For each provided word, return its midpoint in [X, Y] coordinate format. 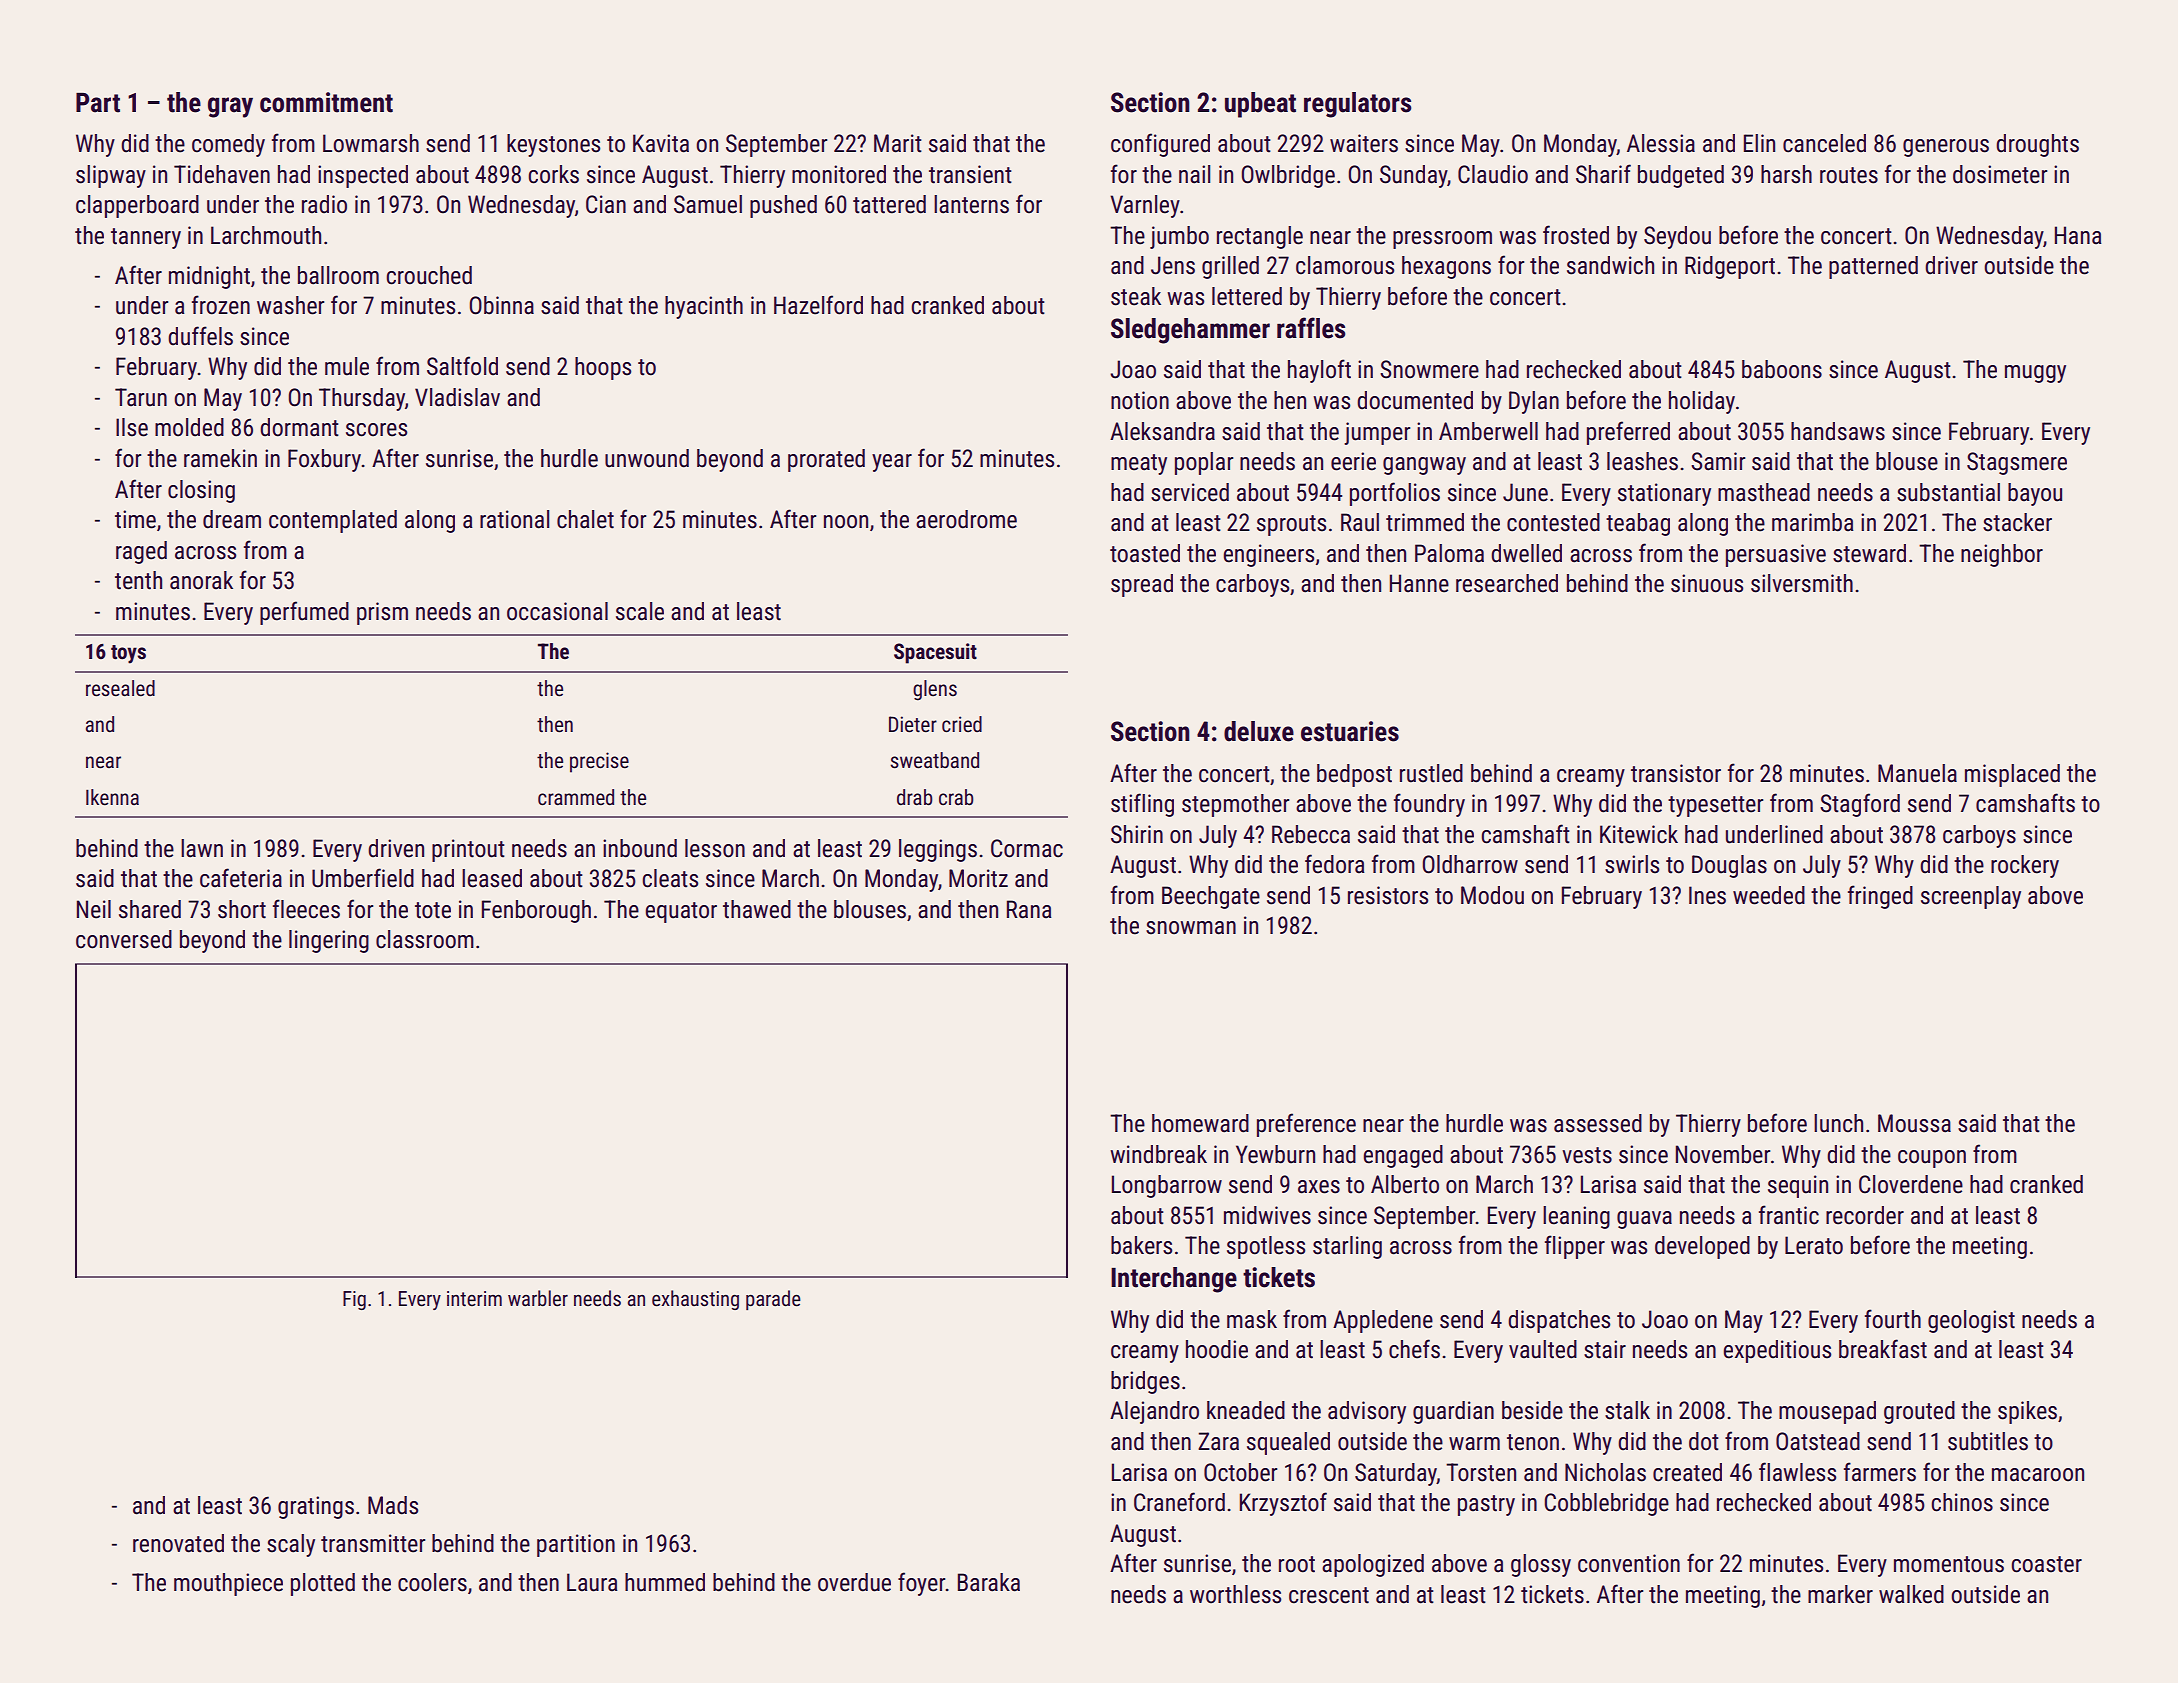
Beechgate [1211, 897]
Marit [898, 143]
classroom [425, 939]
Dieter [913, 724]
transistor [1676, 773]
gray [230, 107]
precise [599, 762]
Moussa [1914, 1123]
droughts [2037, 145]
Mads [393, 1505]
